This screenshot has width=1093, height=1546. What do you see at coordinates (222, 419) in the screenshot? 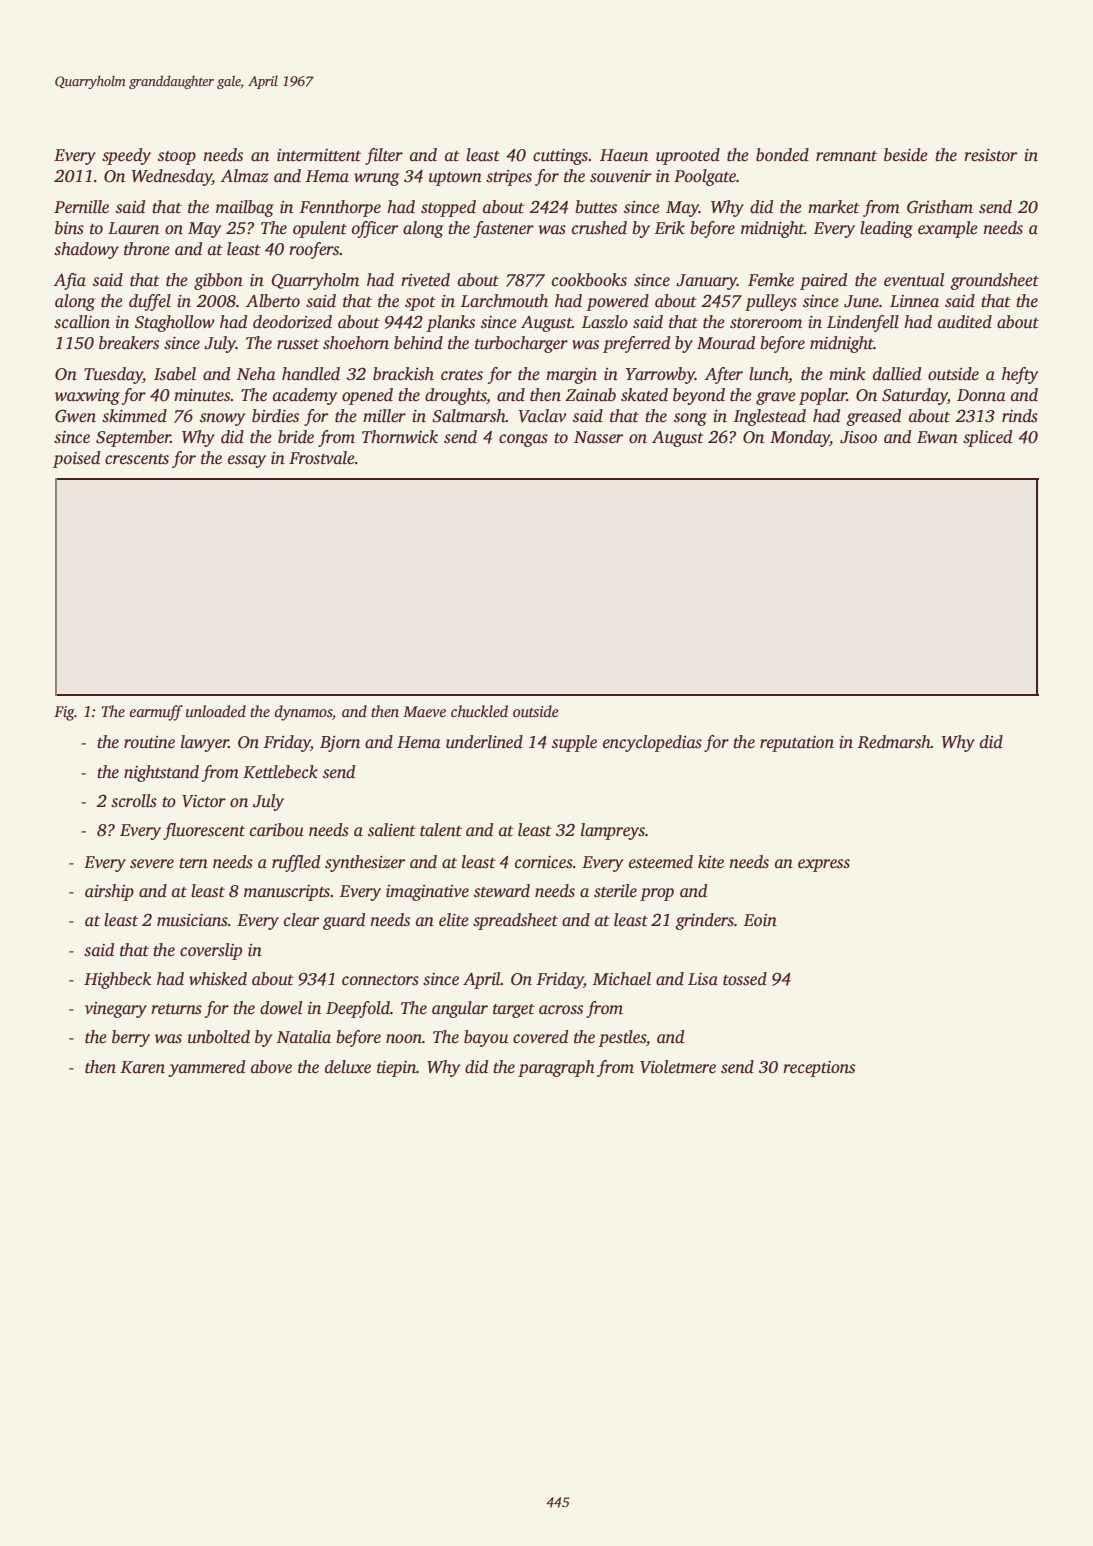
I see `snowy` at bounding box center [222, 419].
